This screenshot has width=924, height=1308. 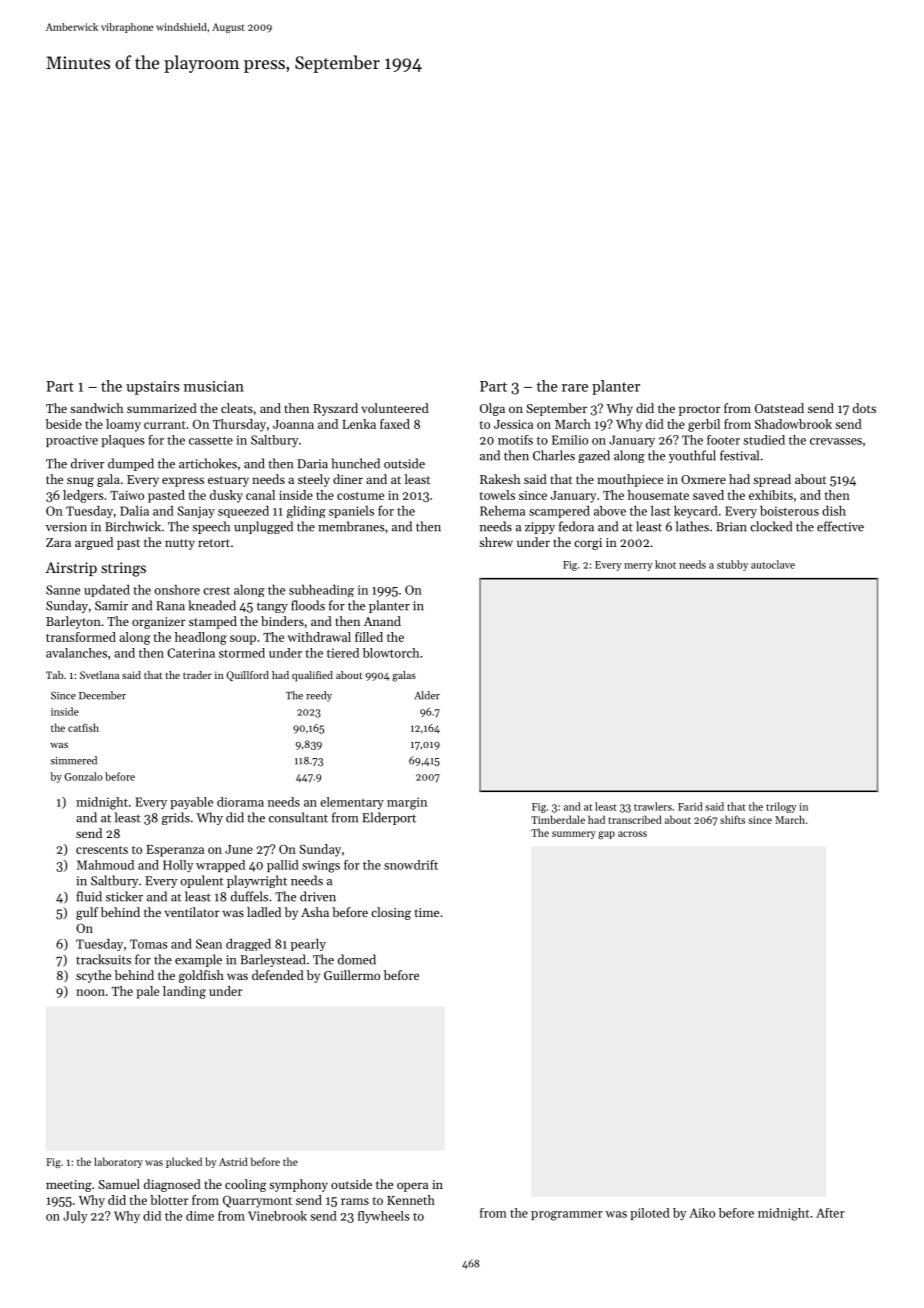 I want to click on dots, so click(x=864, y=408).
